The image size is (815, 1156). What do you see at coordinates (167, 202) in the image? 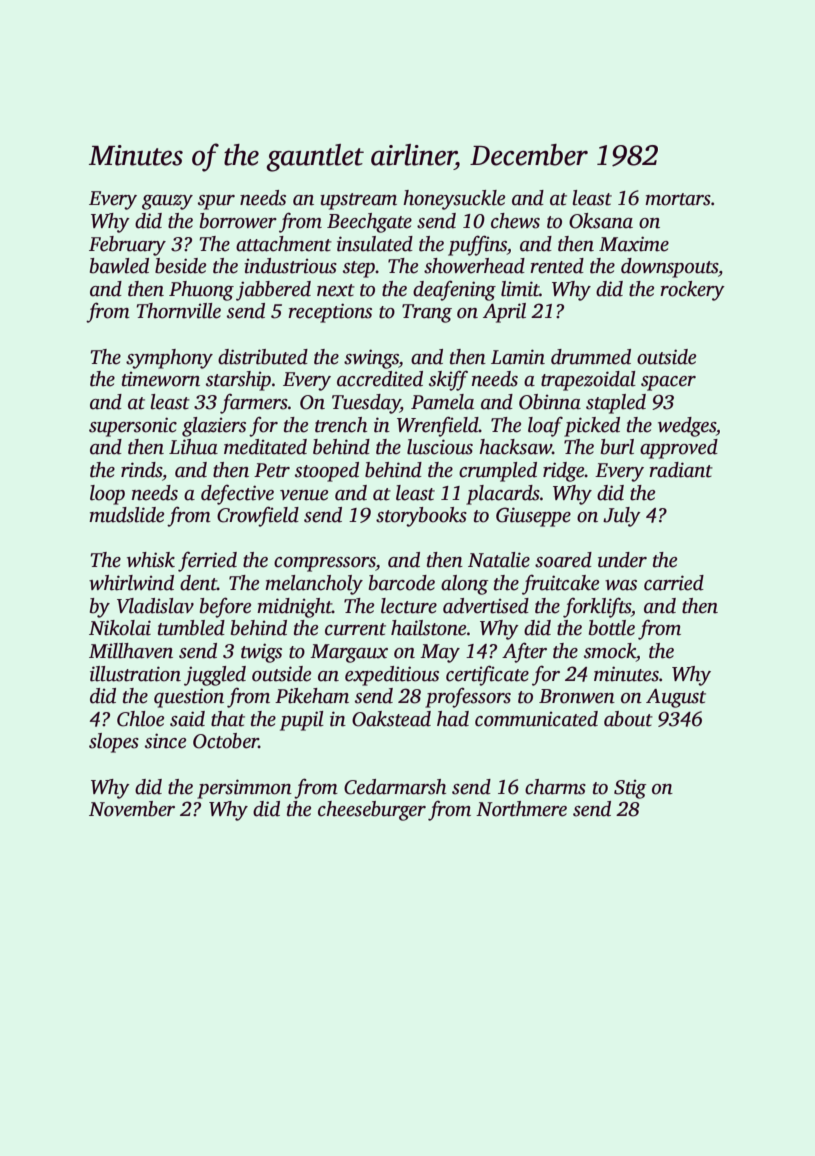
I see `gauzy` at bounding box center [167, 202].
